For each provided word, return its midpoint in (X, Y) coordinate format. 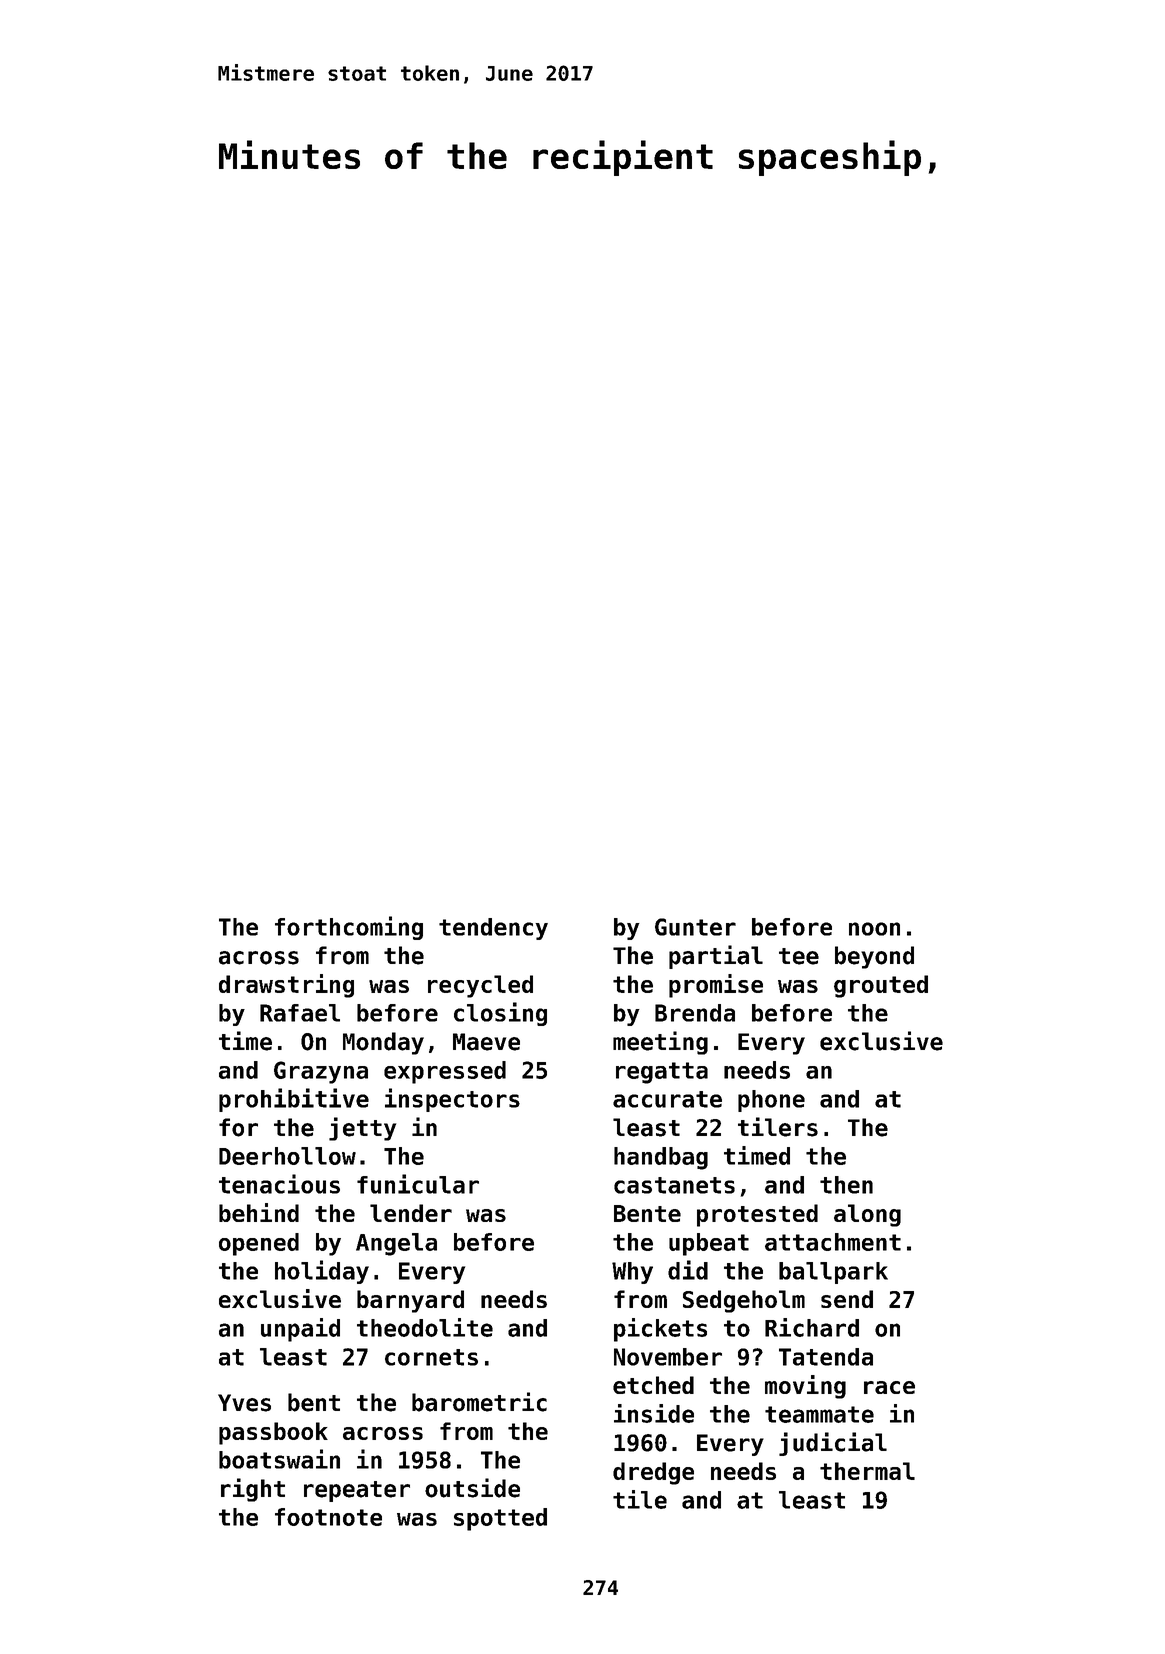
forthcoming (349, 928)
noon (874, 929)
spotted (500, 1519)
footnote (328, 1517)
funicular (418, 1184)
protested (757, 1215)
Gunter (695, 927)
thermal (867, 1471)
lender (411, 1213)
